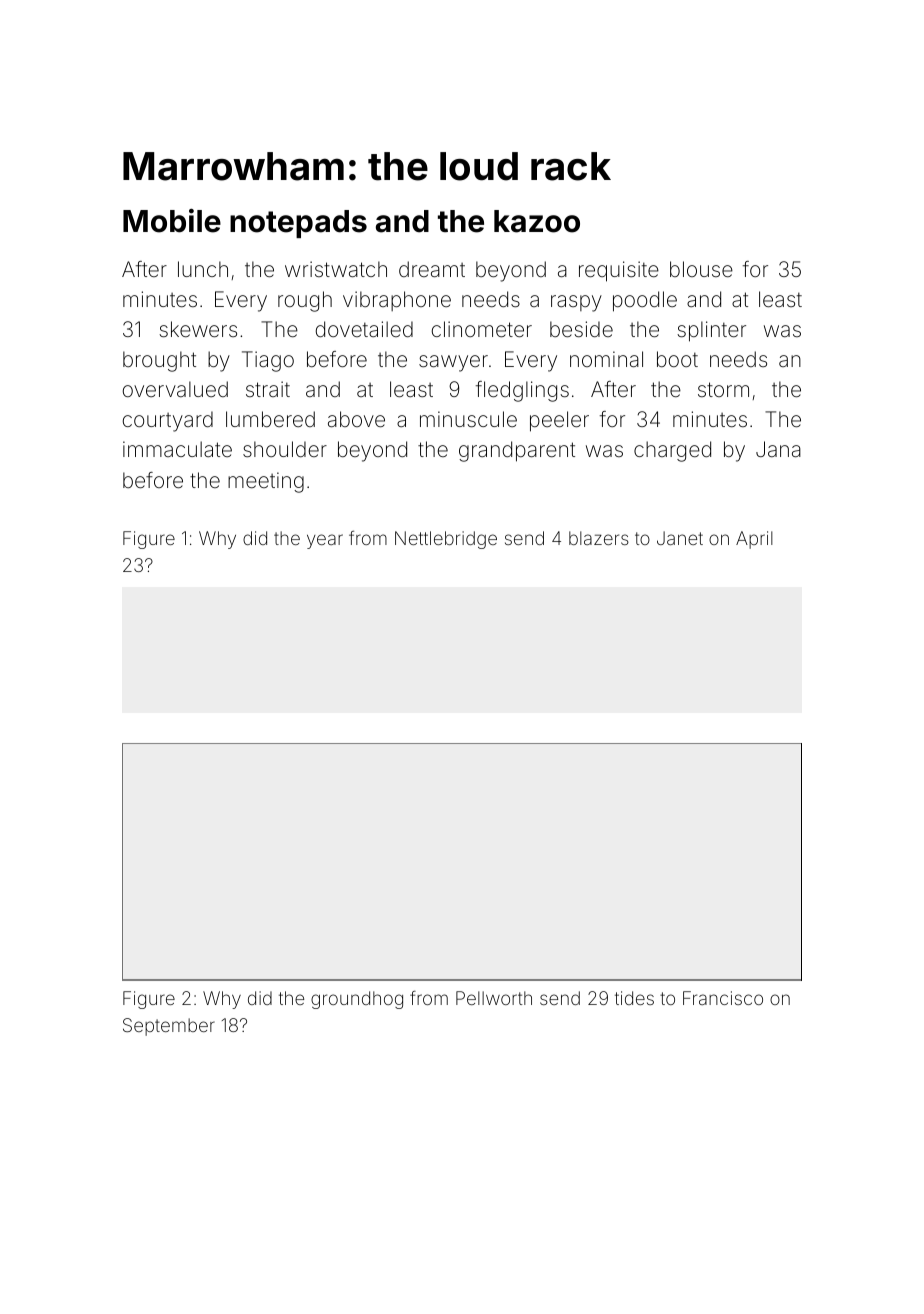 This screenshot has width=924, height=1314. Describe the element at coordinates (325, 541) in the screenshot. I see `year` at that location.
